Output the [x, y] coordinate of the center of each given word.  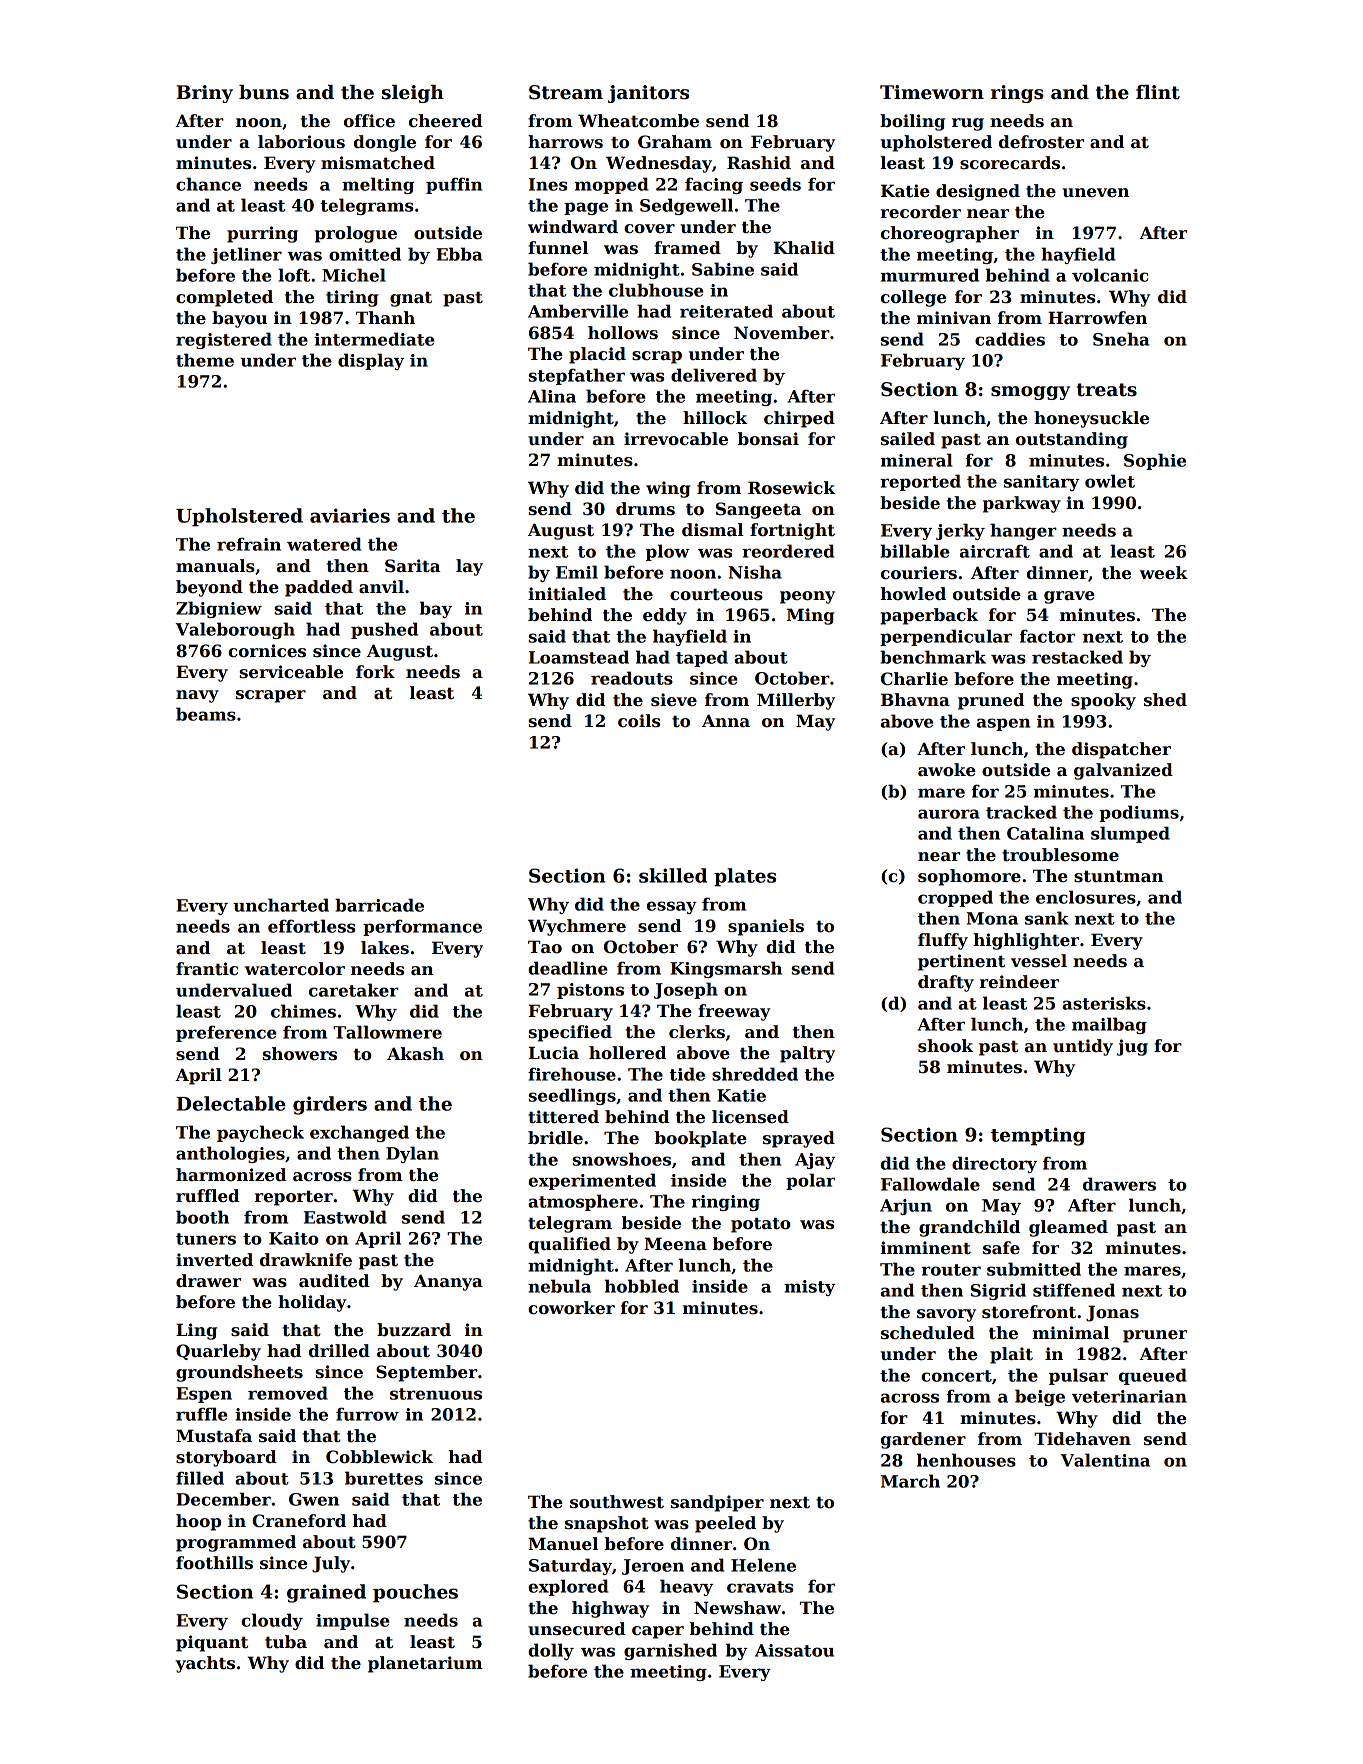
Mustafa [214, 1436]
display [371, 361]
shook [945, 1046]
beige [1040, 1397]
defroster [1041, 142]
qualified [569, 1245]
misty [810, 1288]
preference [226, 1033]
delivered [714, 375]
